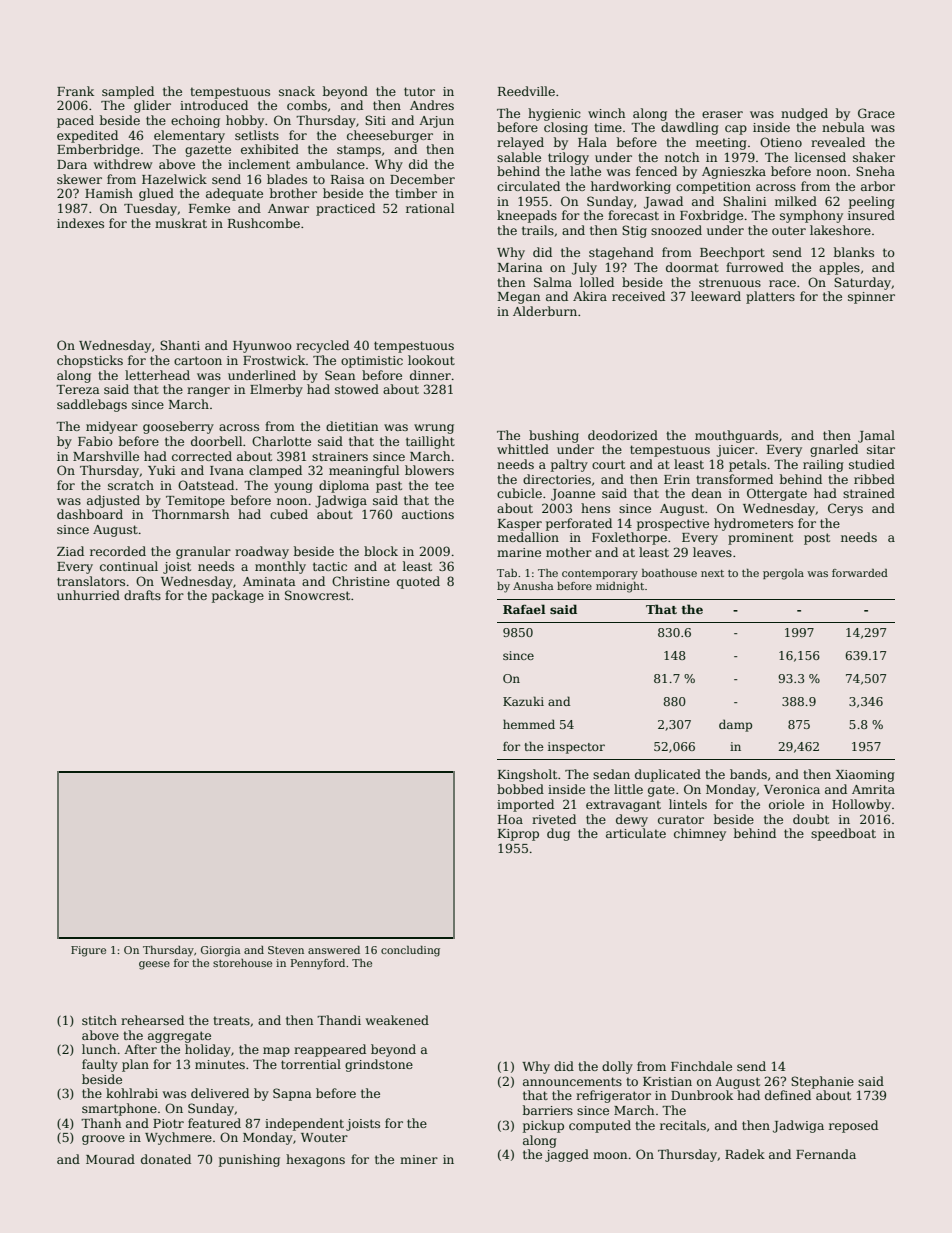 The image size is (952, 1233). I want to click on Amrita, so click(873, 789).
